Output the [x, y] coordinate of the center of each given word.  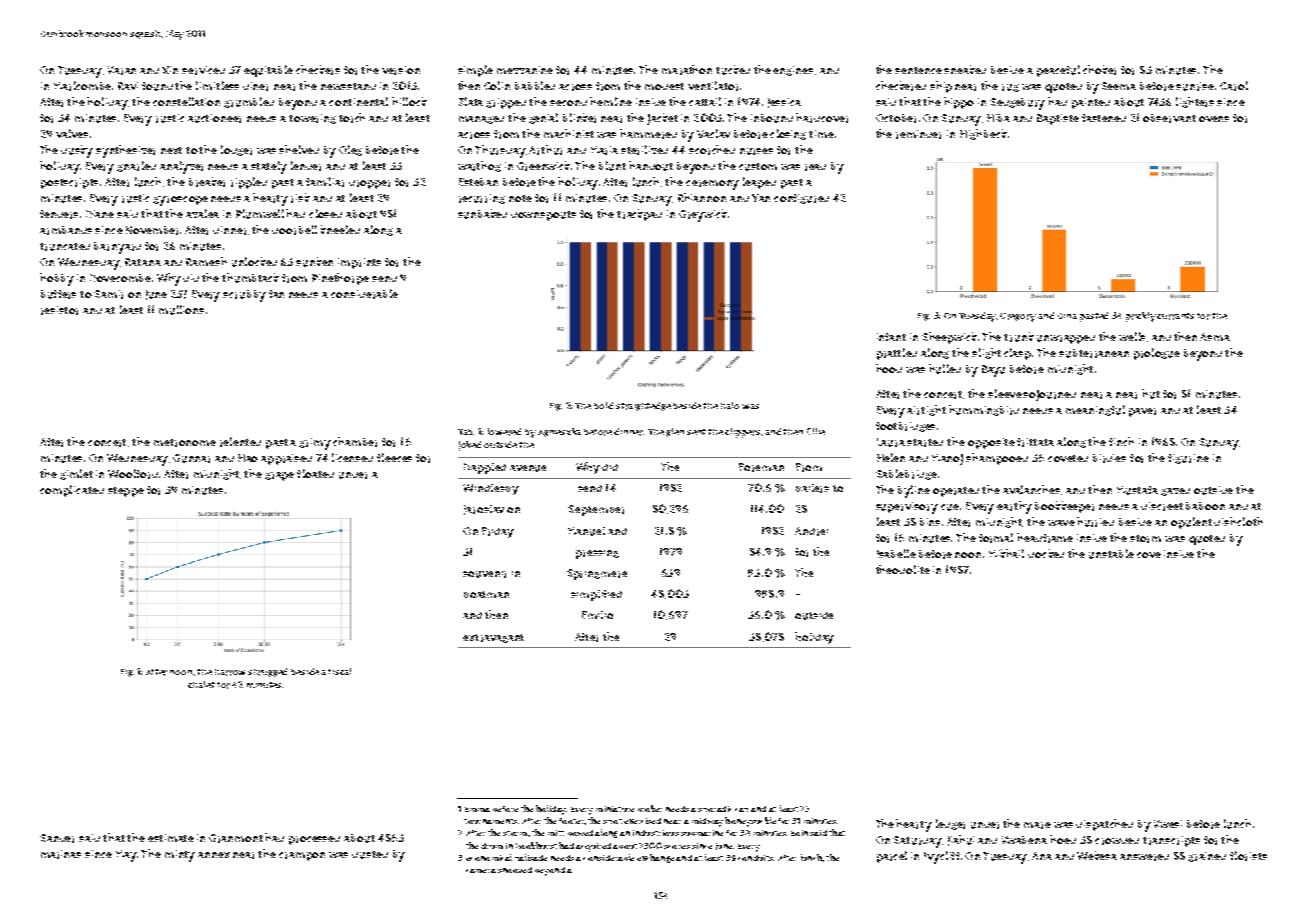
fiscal [339, 671]
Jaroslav [484, 510]
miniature [615, 809]
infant [891, 337]
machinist [569, 133]
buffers [58, 294]
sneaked [965, 69]
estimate [171, 838]
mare [1037, 825]
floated [315, 473]
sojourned [1049, 395]
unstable [1111, 554]
